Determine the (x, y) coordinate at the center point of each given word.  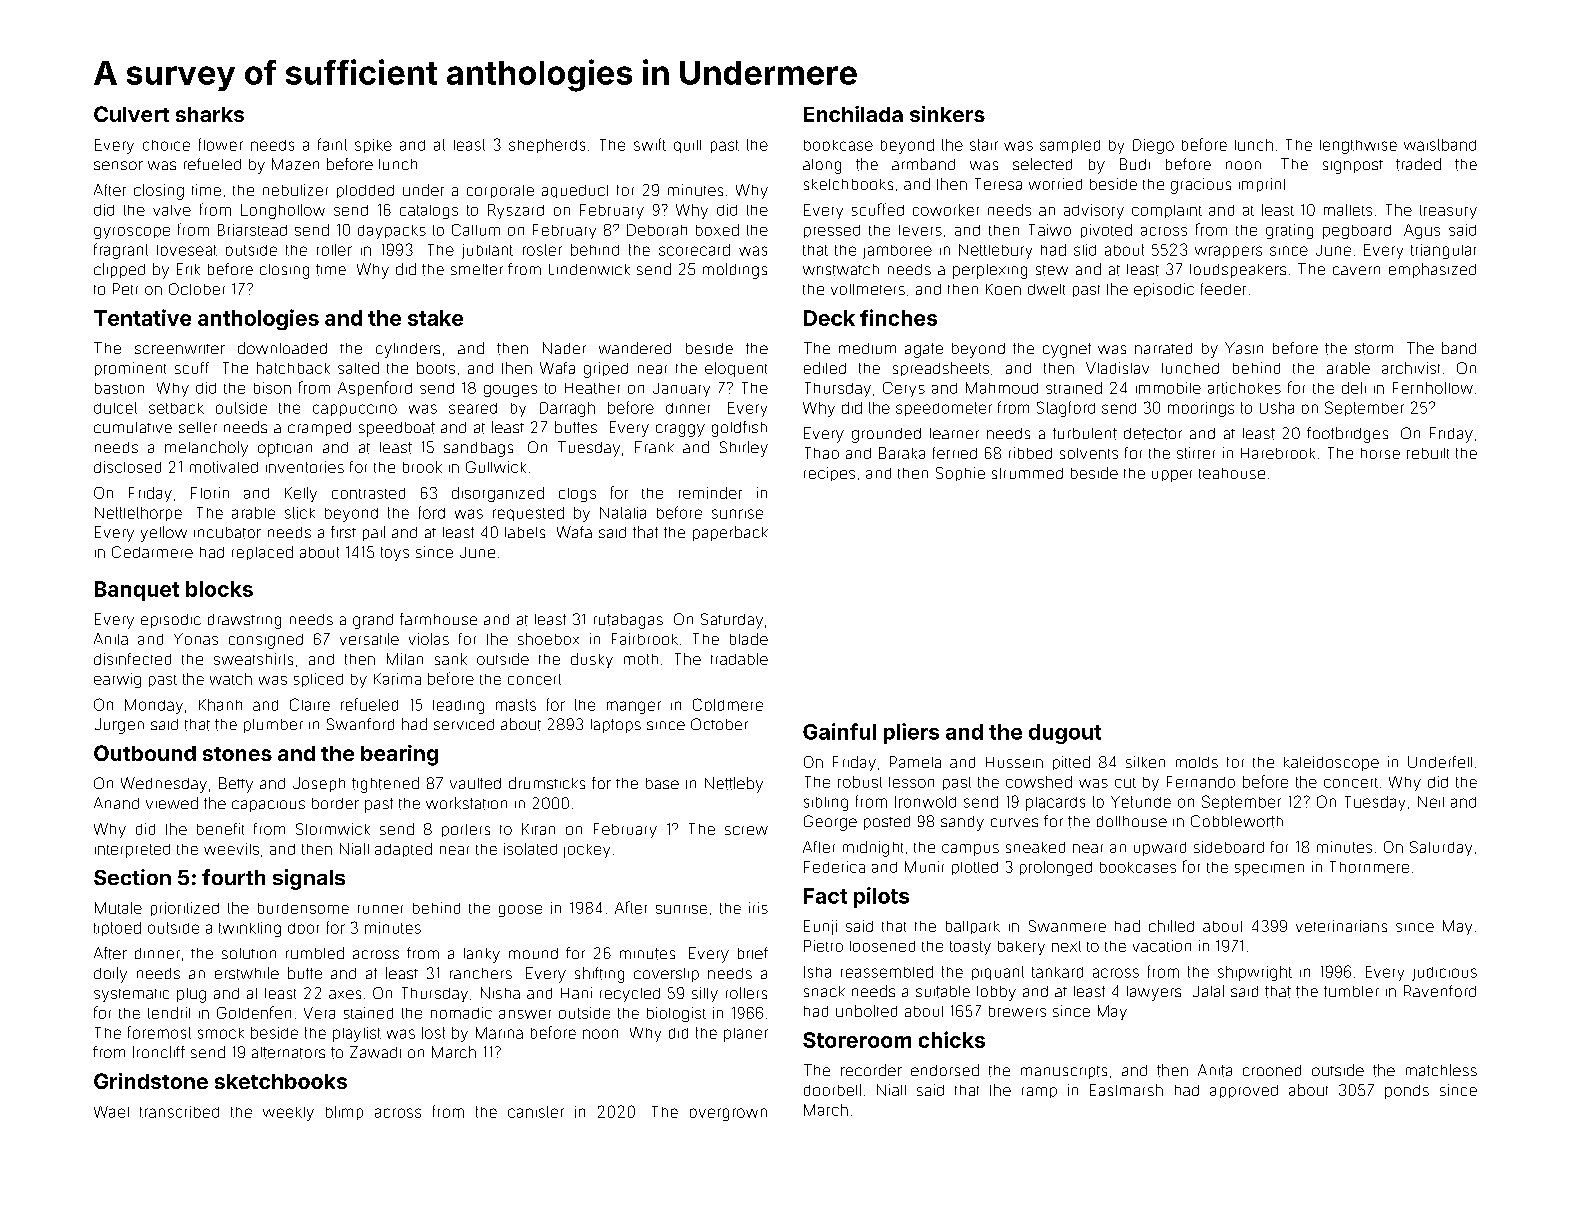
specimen (1269, 870)
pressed (832, 231)
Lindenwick (589, 269)
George (830, 823)
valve (172, 210)
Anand (116, 803)
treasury (1448, 212)
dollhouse (1132, 821)
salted (358, 368)
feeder (1223, 289)
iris (758, 908)
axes (345, 994)
